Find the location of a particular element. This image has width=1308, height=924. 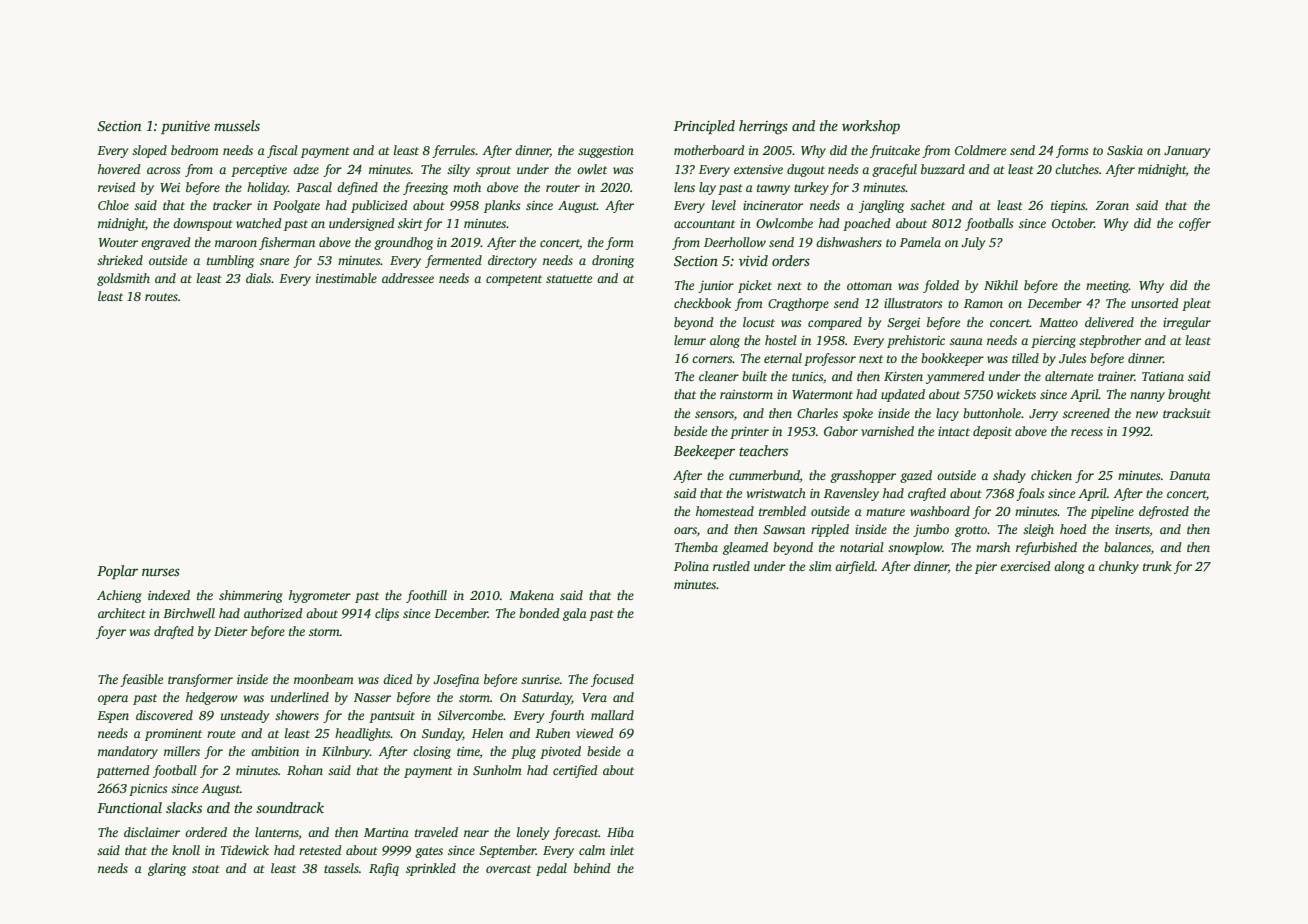

Coldmere is located at coordinates (980, 150).
